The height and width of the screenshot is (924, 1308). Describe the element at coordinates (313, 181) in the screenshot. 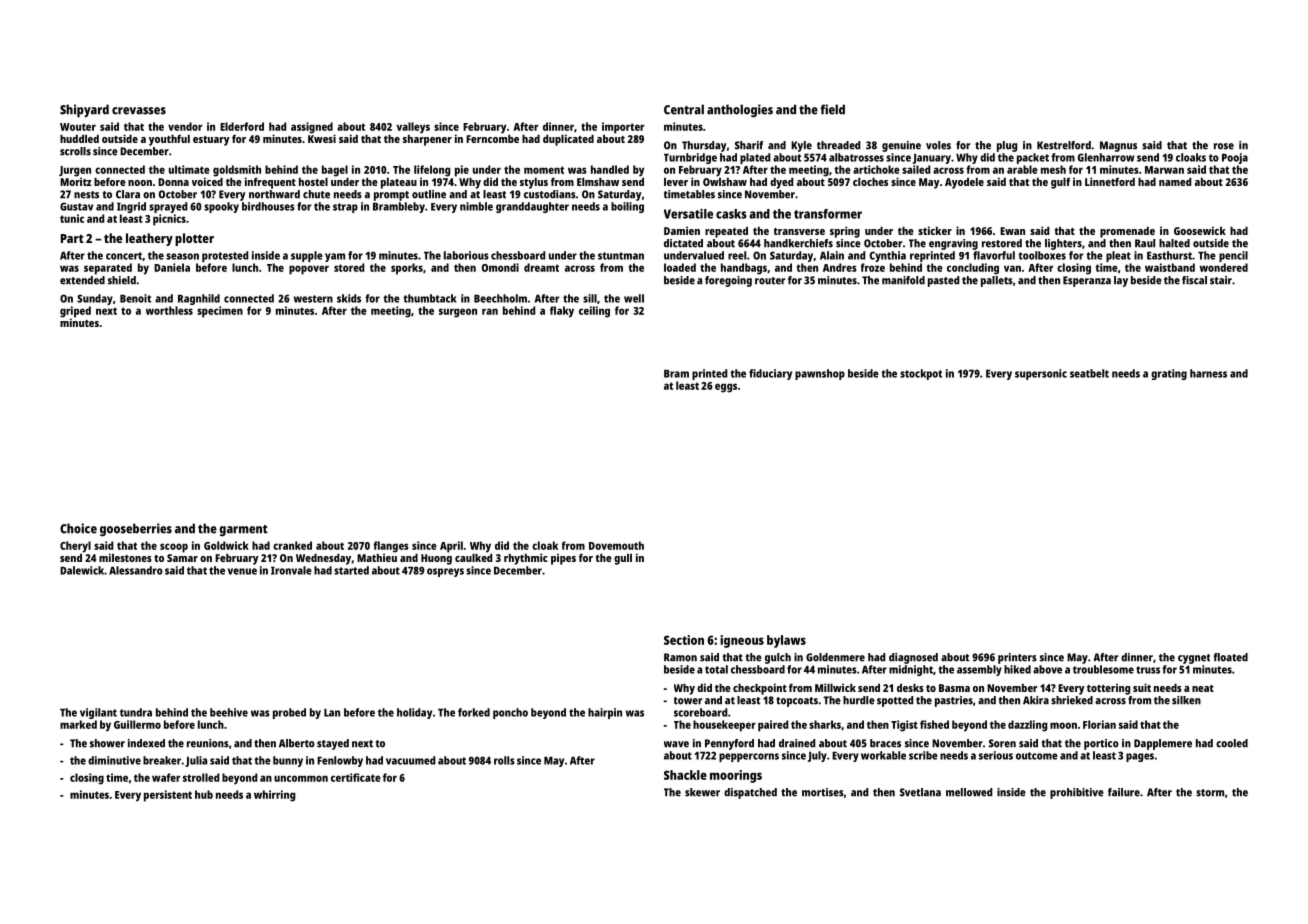

I see `hostel` at that location.
